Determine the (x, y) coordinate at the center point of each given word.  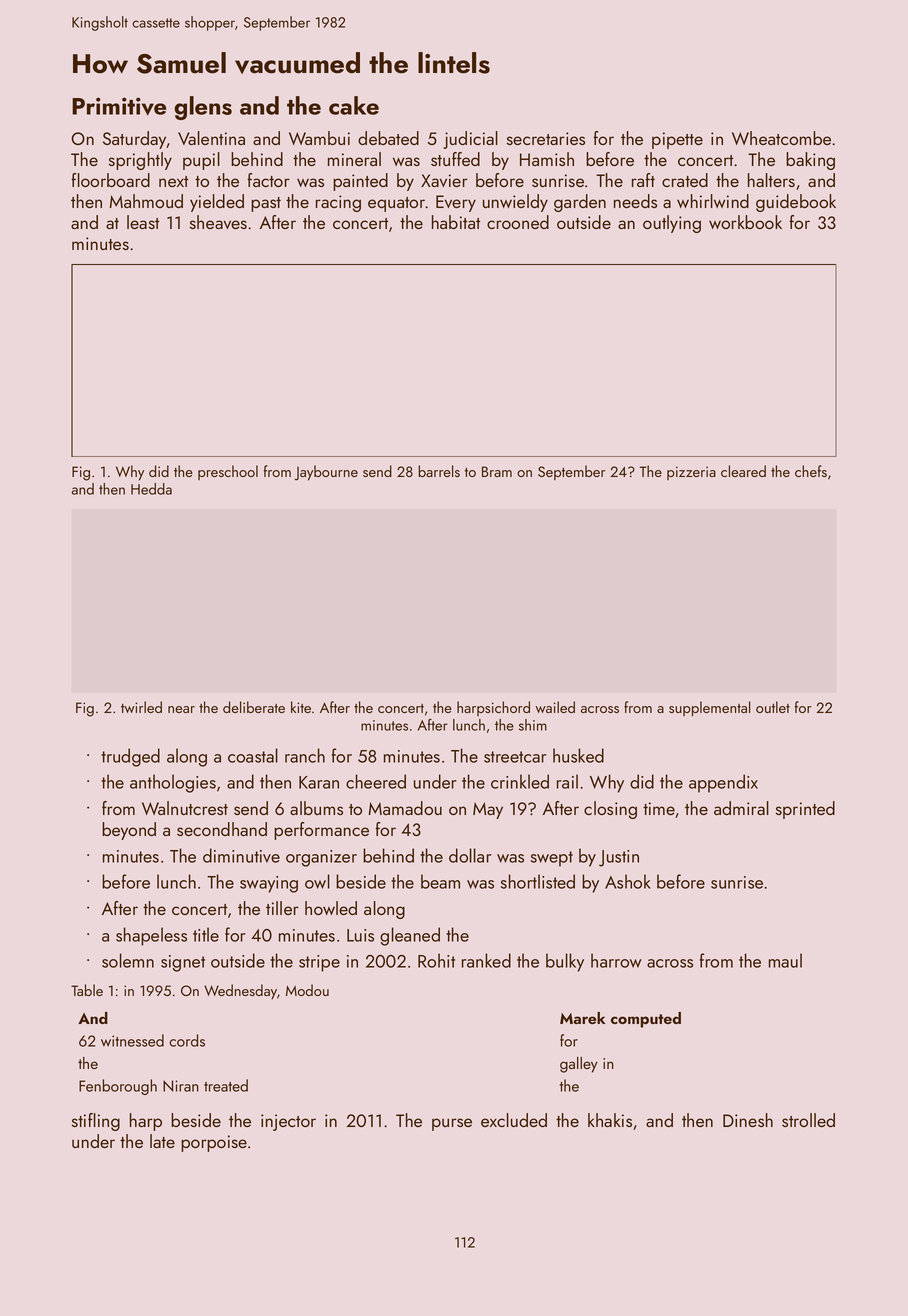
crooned (518, 222)
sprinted (805, 810)
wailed (555, 707)
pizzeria (691, 473)
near (181, 709)
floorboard (110, 180)
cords (187, 1040)
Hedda (151, 489)
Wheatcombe (781, 138)
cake (354, 105)
